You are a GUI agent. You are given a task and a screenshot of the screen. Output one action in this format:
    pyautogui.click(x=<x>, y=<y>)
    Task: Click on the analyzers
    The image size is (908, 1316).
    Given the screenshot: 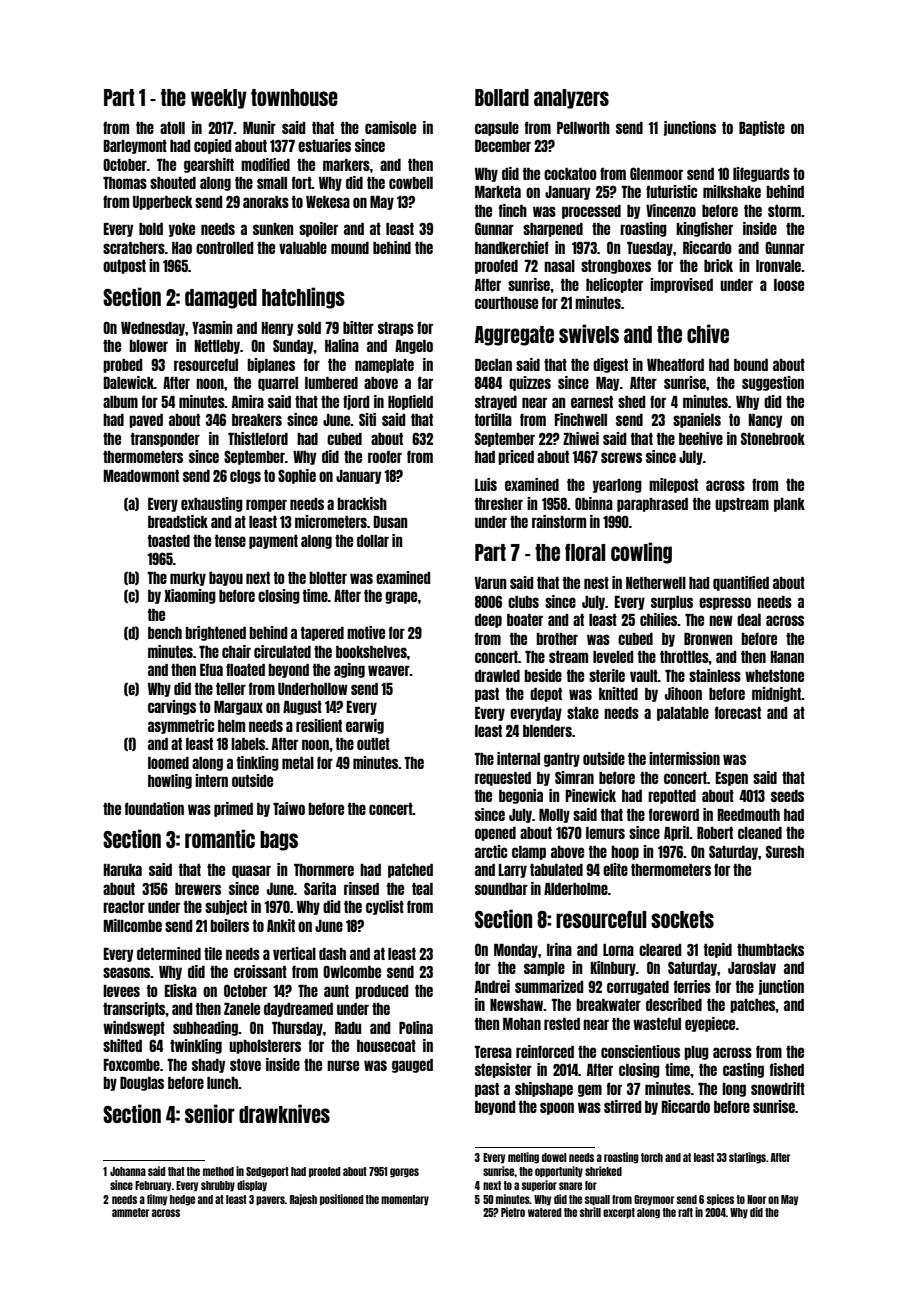 What is the action you would take?
    pyautogui.click(x=571, y=99)
